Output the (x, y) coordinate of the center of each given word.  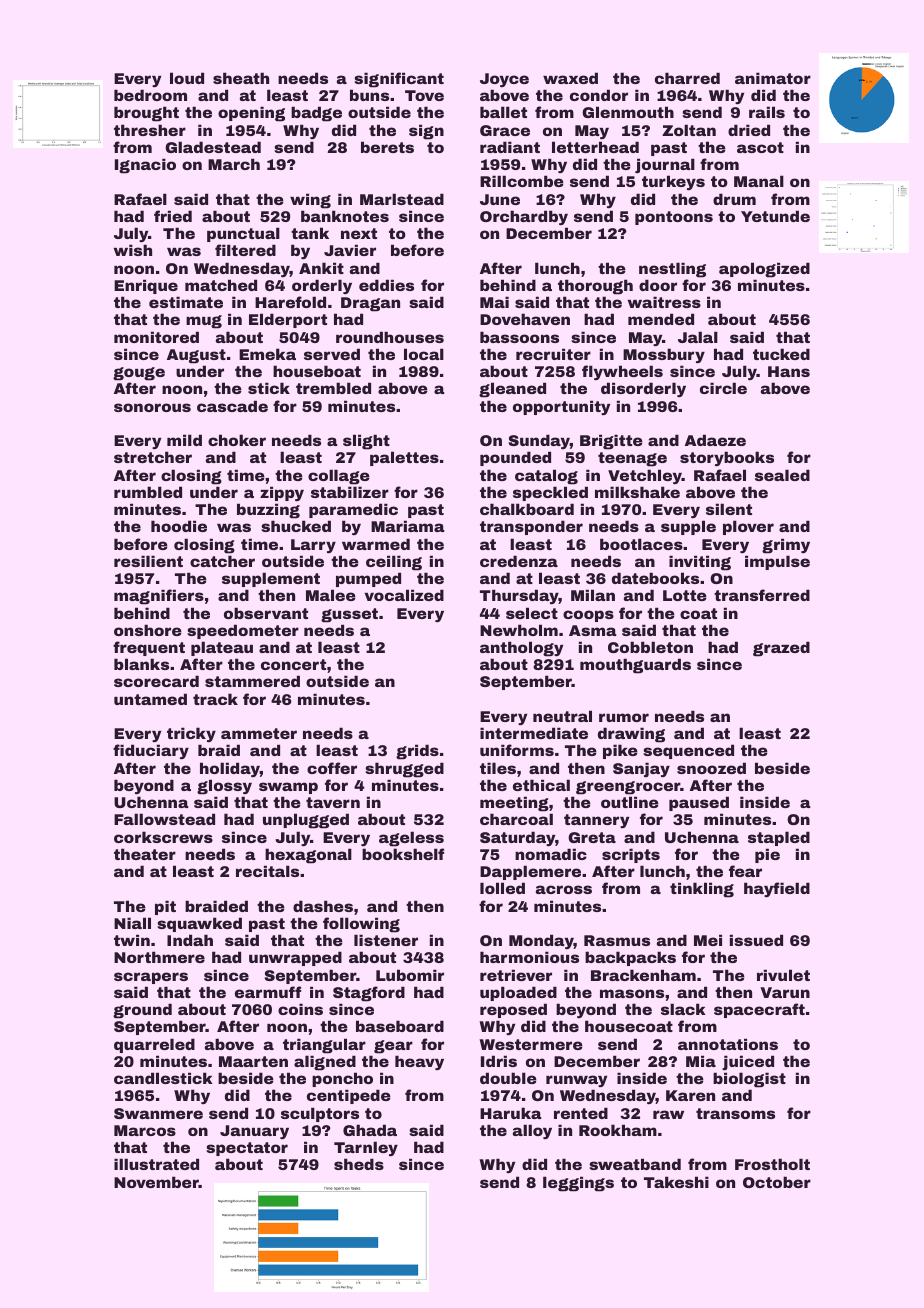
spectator (247, 1149)
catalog (546, 477)
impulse (777, 562)
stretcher (153, 457)
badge (316, 114)
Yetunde (775, 216)
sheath (241, 78)
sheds (359, 1164)
